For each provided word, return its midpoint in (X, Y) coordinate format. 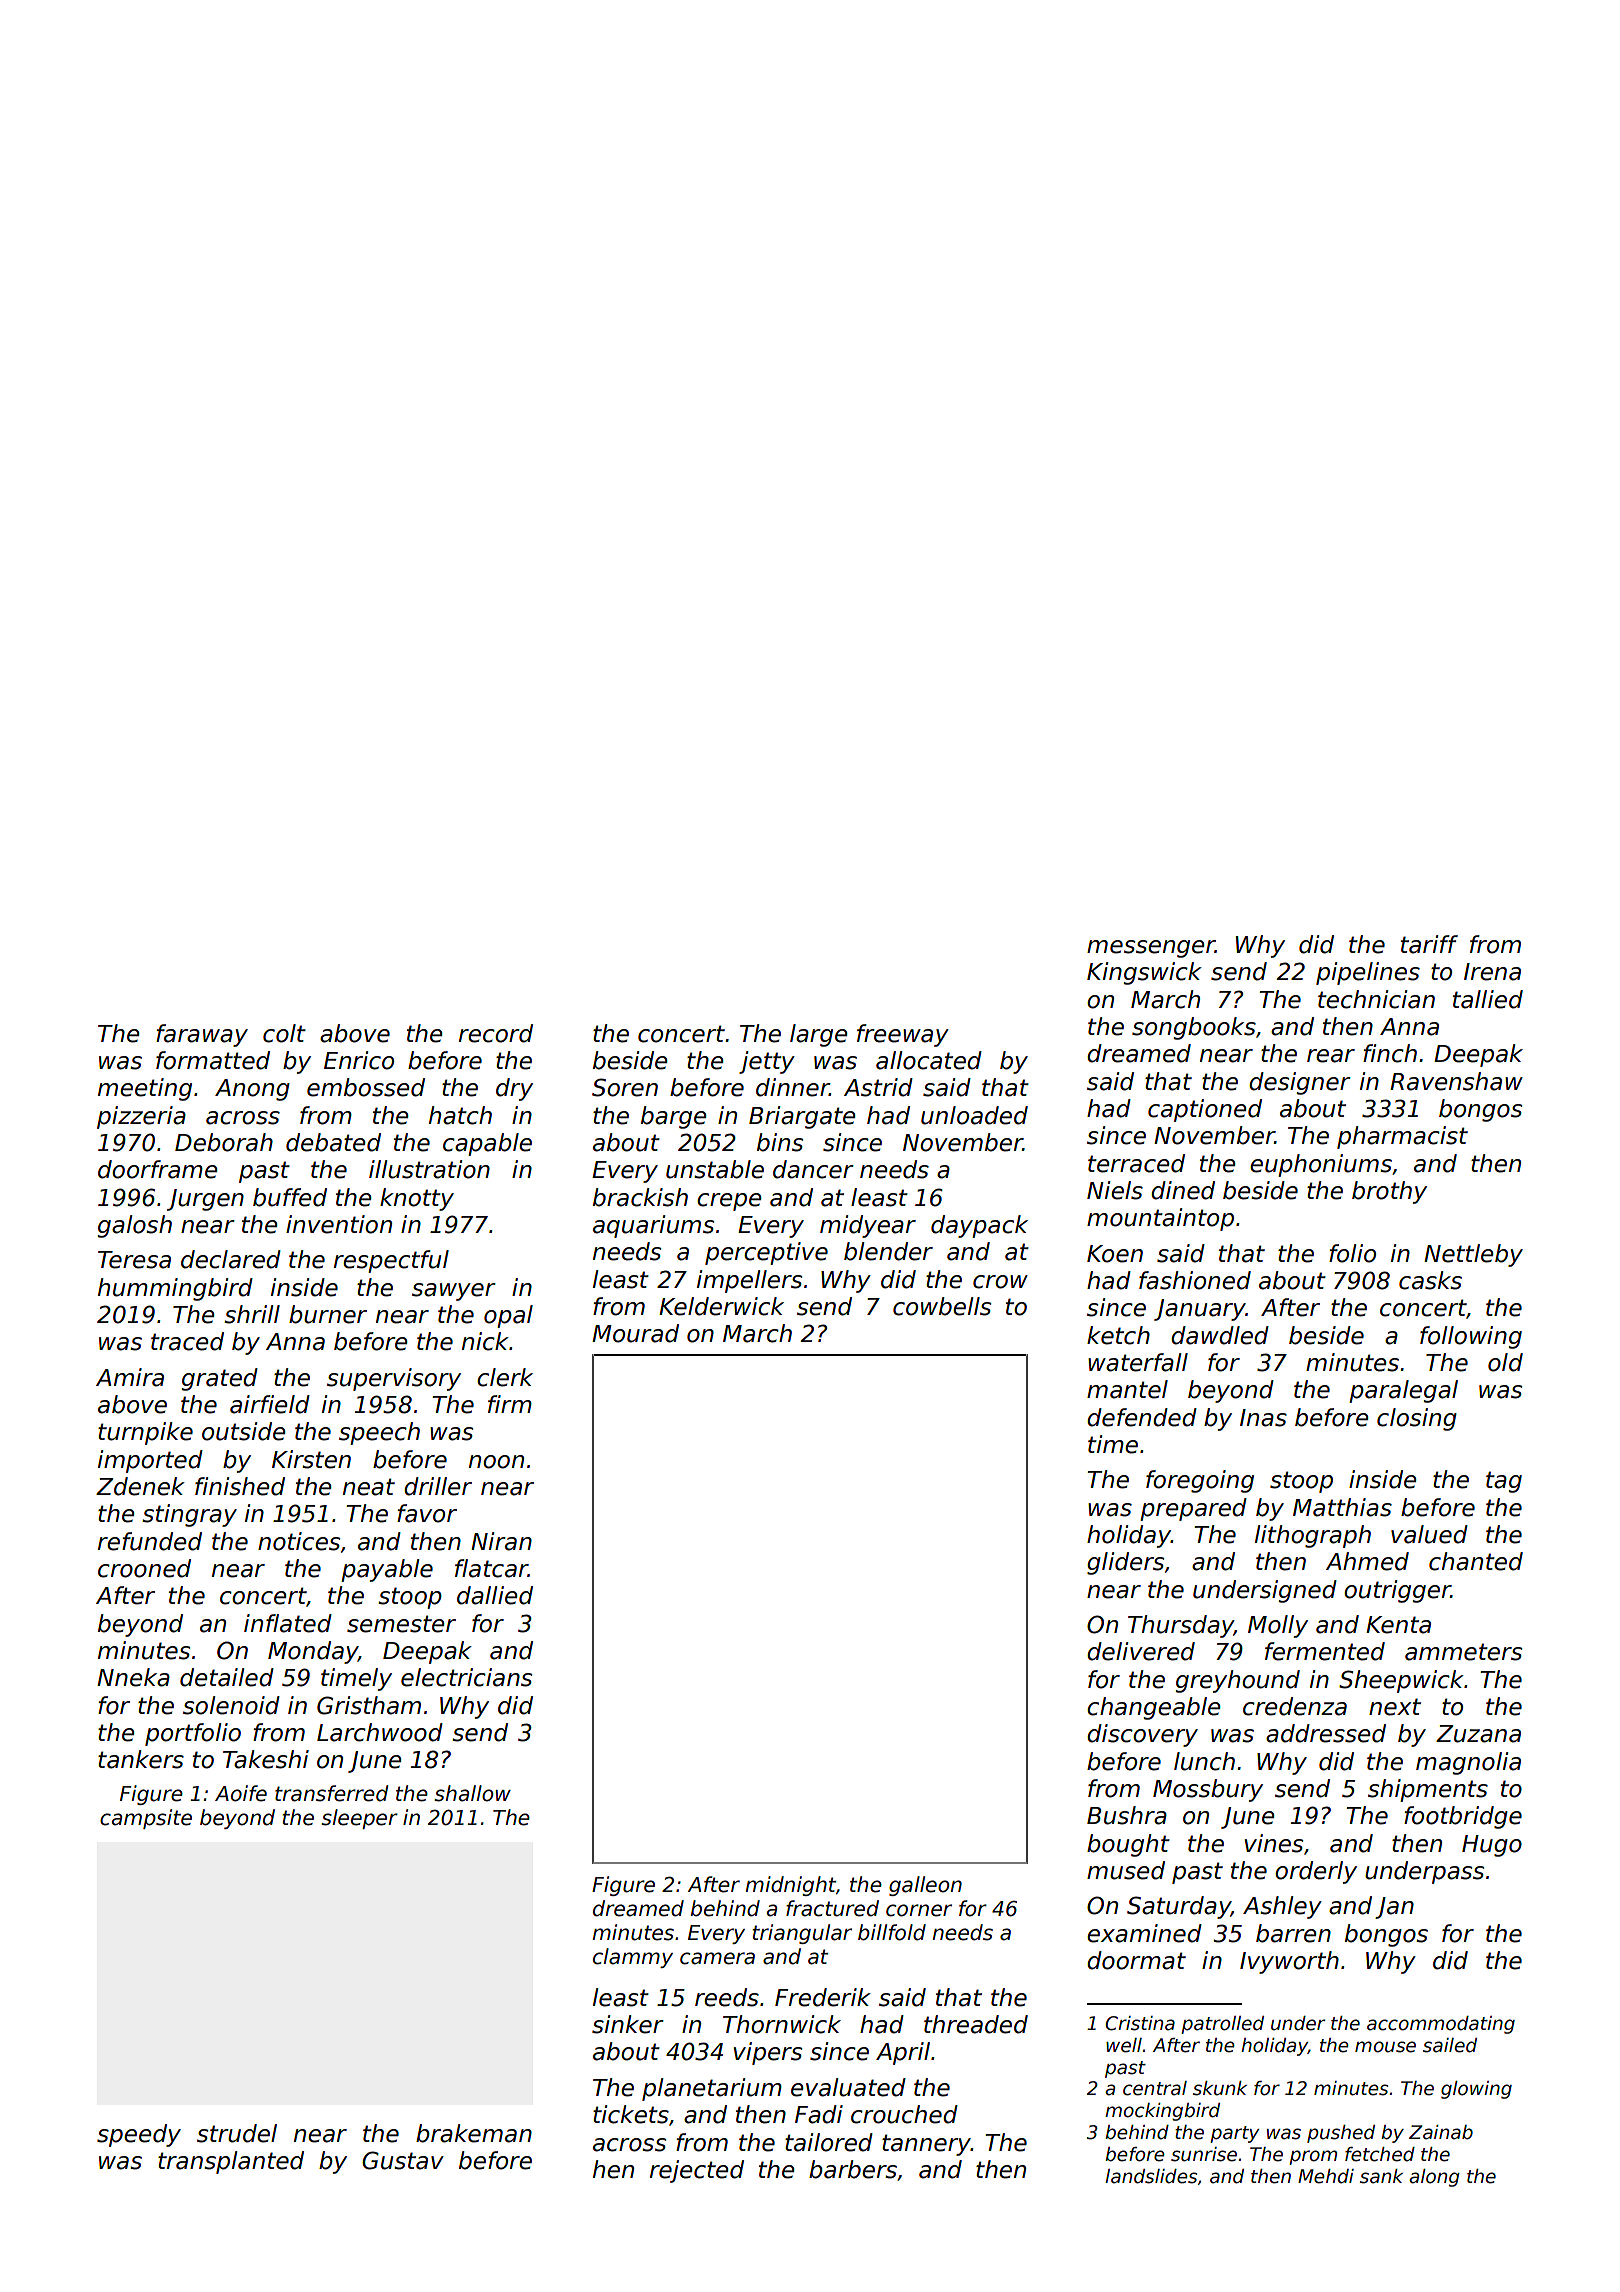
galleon (925, 1886)
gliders (1125, 1563)
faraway (202, 1035)
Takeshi (266, 1759)
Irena (1492, 972)
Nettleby (1473, 1255)
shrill (252, 1314)
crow (1000, 1282)
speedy (139, 2135)
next (1395, 1707)
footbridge (1463, 1817)
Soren (625, 1087)
